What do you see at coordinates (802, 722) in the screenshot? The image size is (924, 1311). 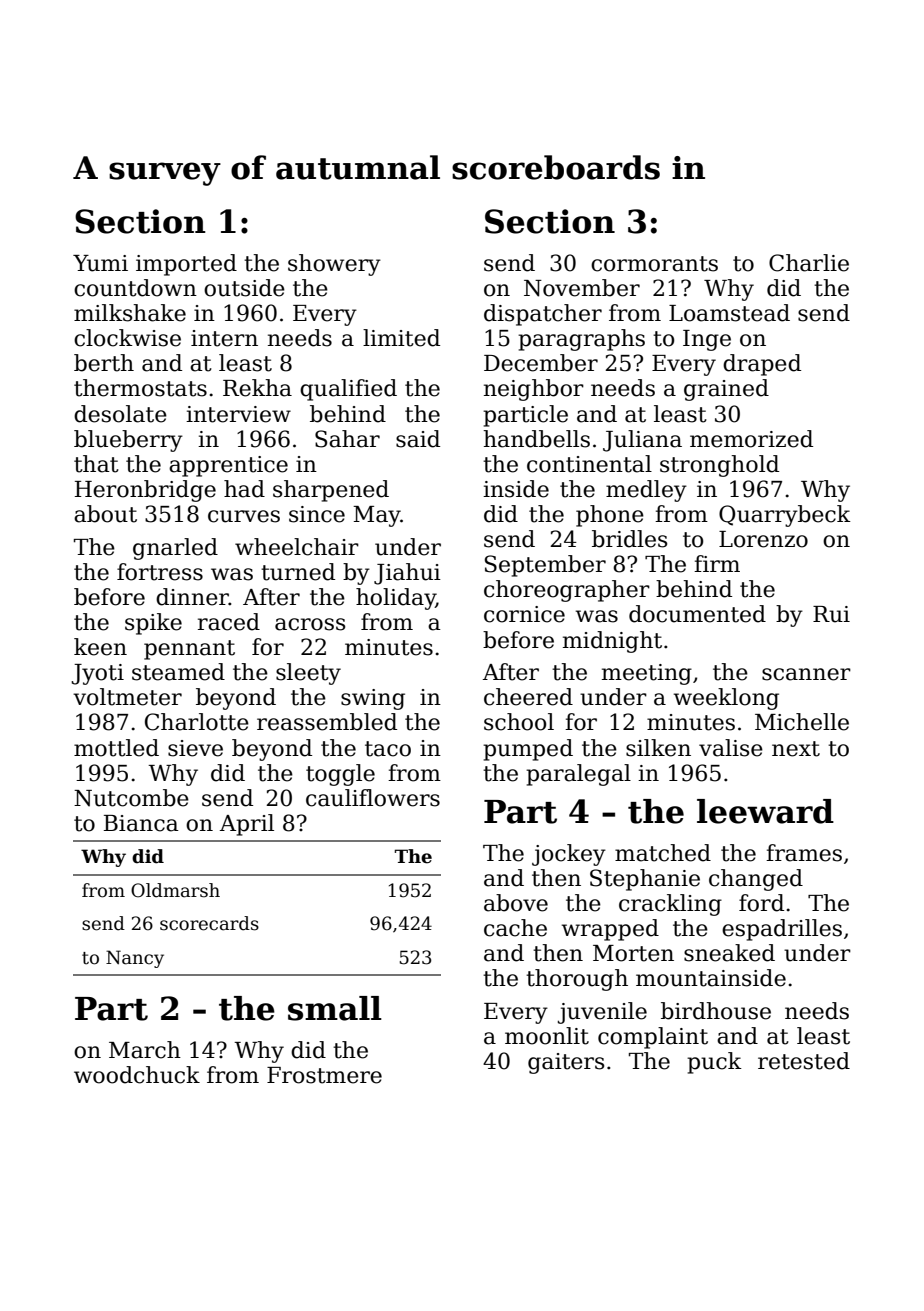 I see `Michelle` at bounding box center [802, 722].
